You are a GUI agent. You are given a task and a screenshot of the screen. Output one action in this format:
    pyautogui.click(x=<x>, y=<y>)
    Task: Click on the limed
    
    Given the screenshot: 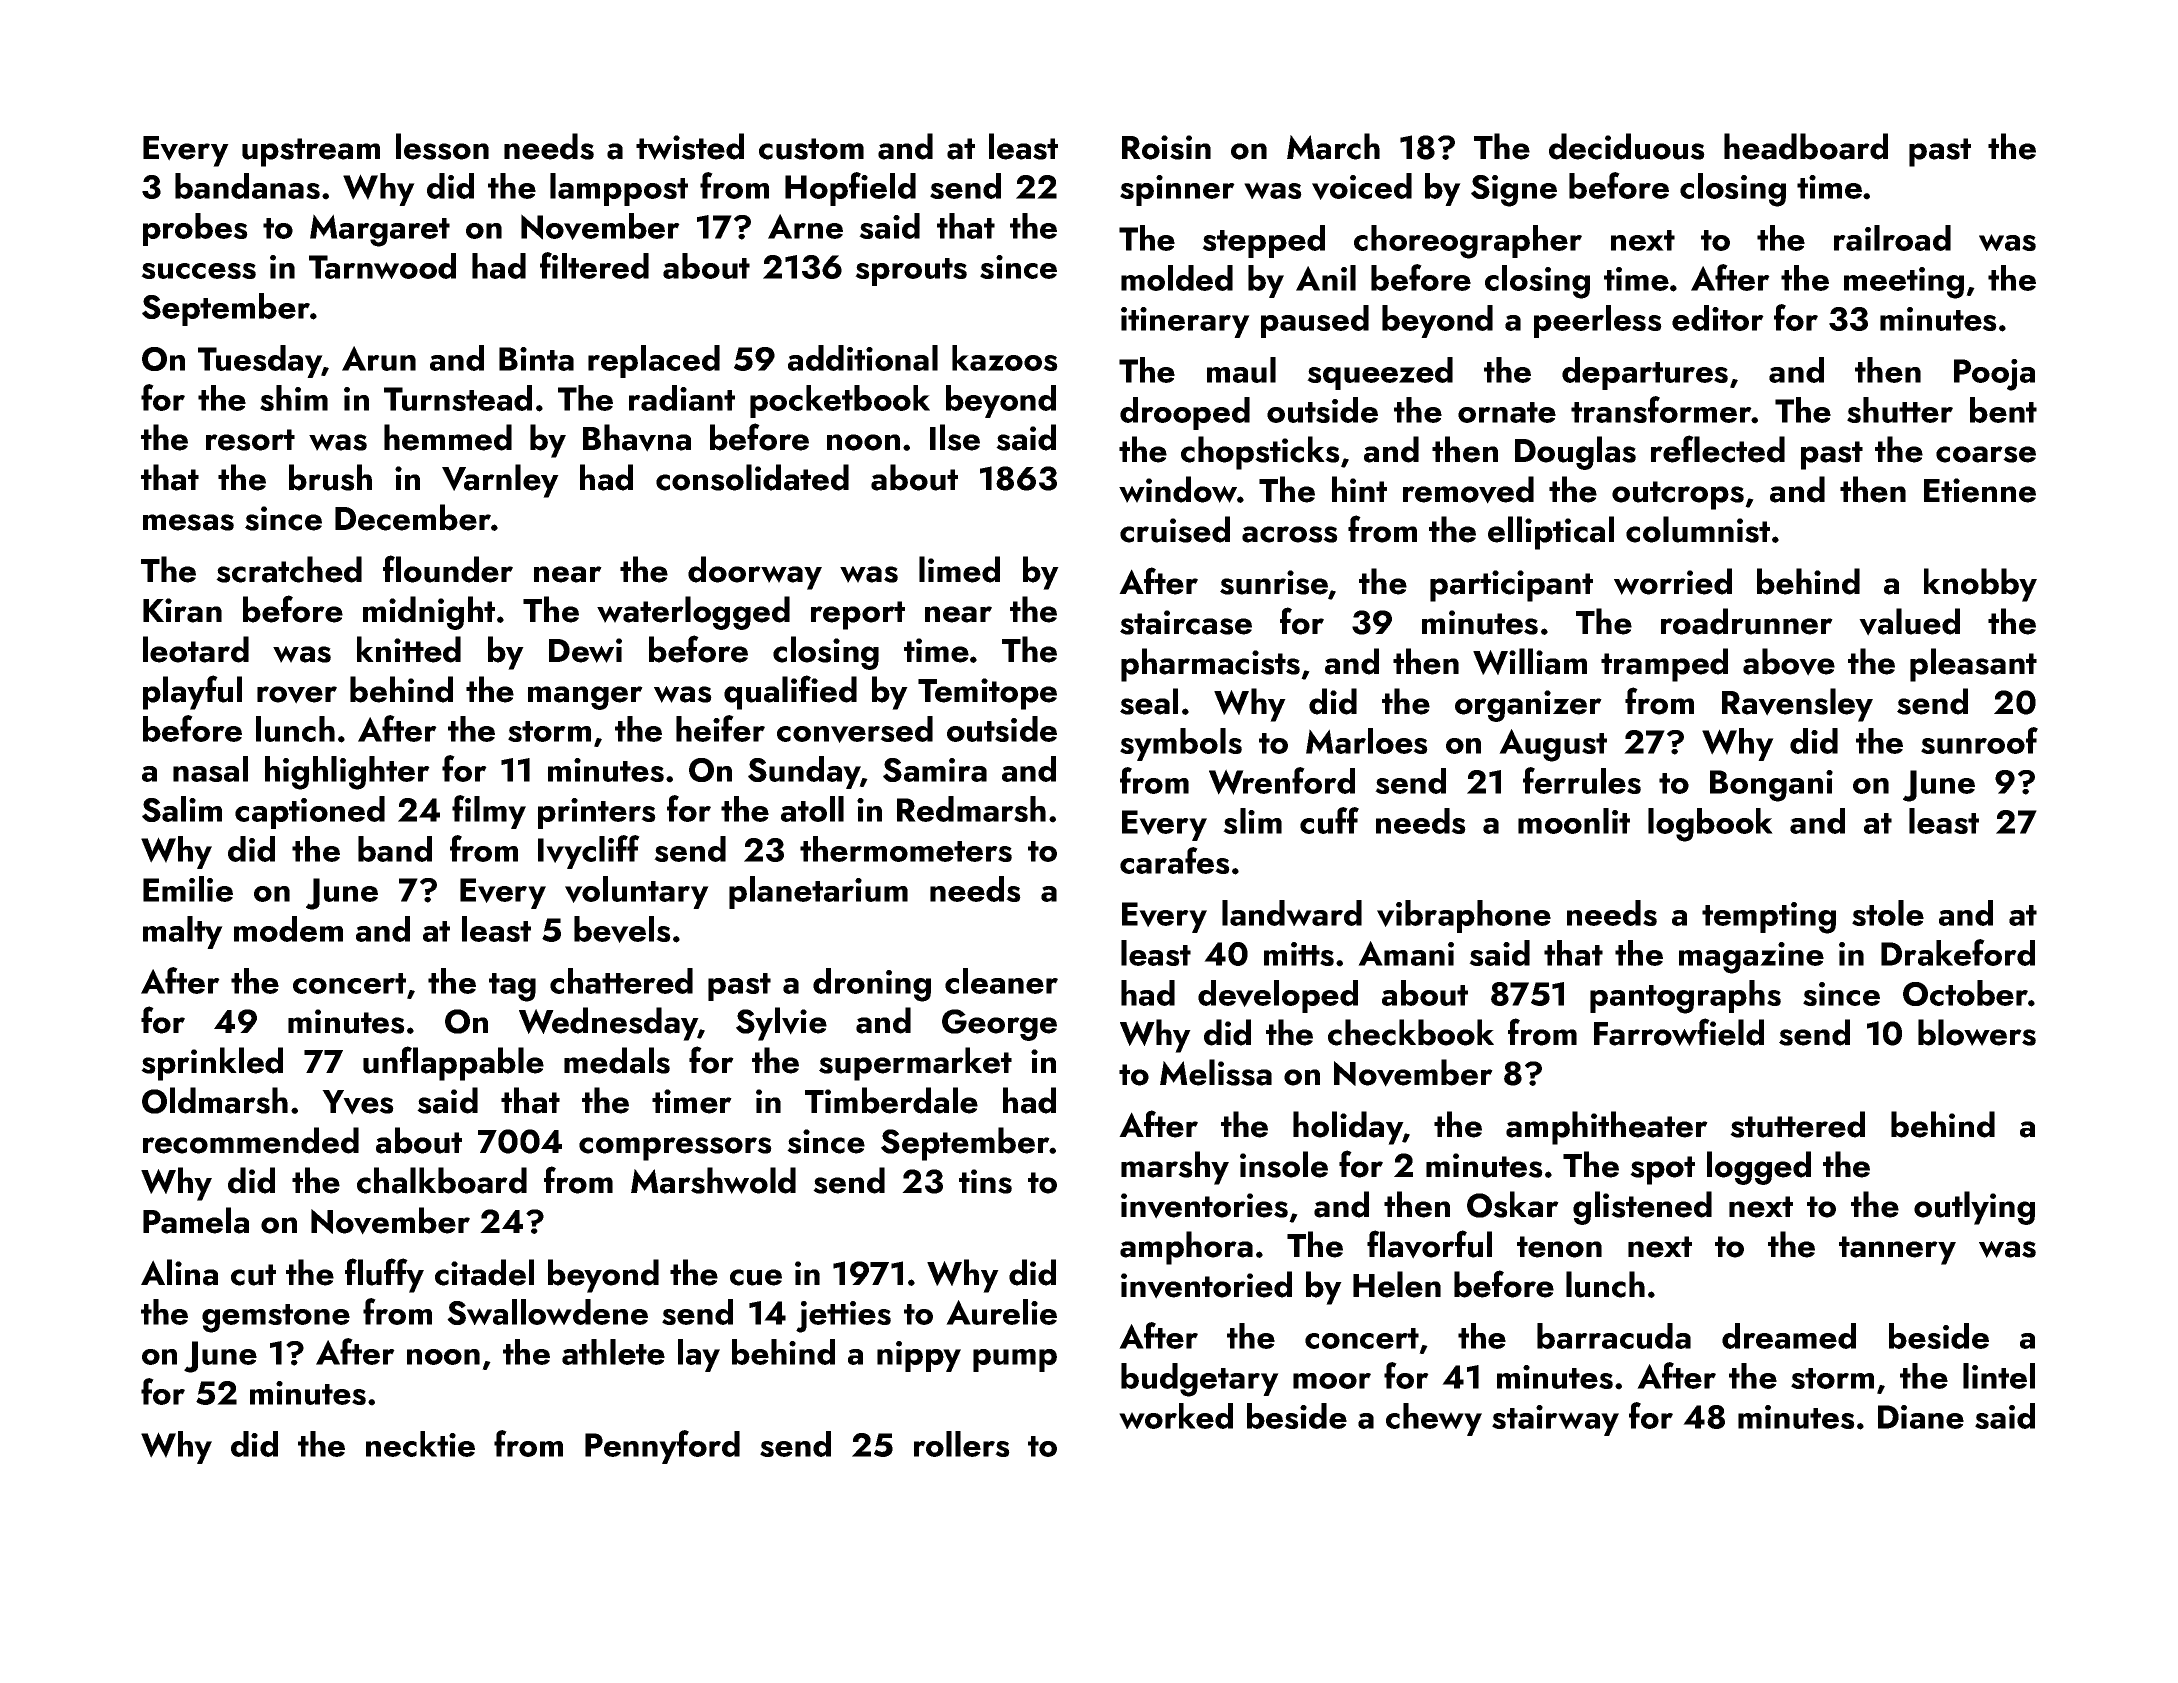 What is the action you would take?
    pyautogui.click(x=959, y=569)
